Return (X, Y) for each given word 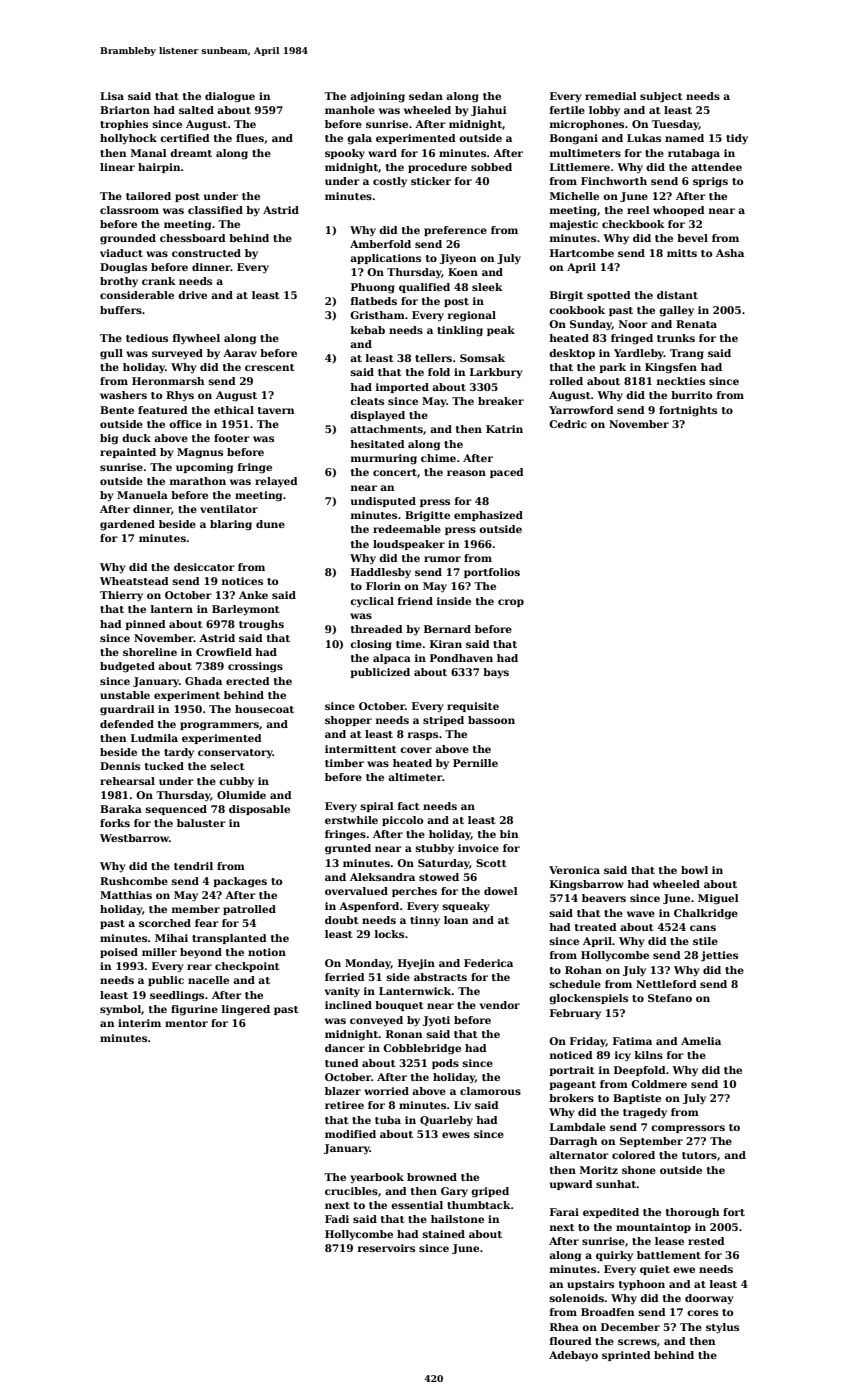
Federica (488, 963)
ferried (345, 977)
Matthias (126, 895)
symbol (120, 1010)
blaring (231, 525)
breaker (501, 401)
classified (215, 210)
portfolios (492, 573)
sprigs (710, 182)
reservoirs (386, 1248)
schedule (575, 984)
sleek (487, 287)
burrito (692, 395)
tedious (147, 338)
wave (641, 914)
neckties (681, 381)
